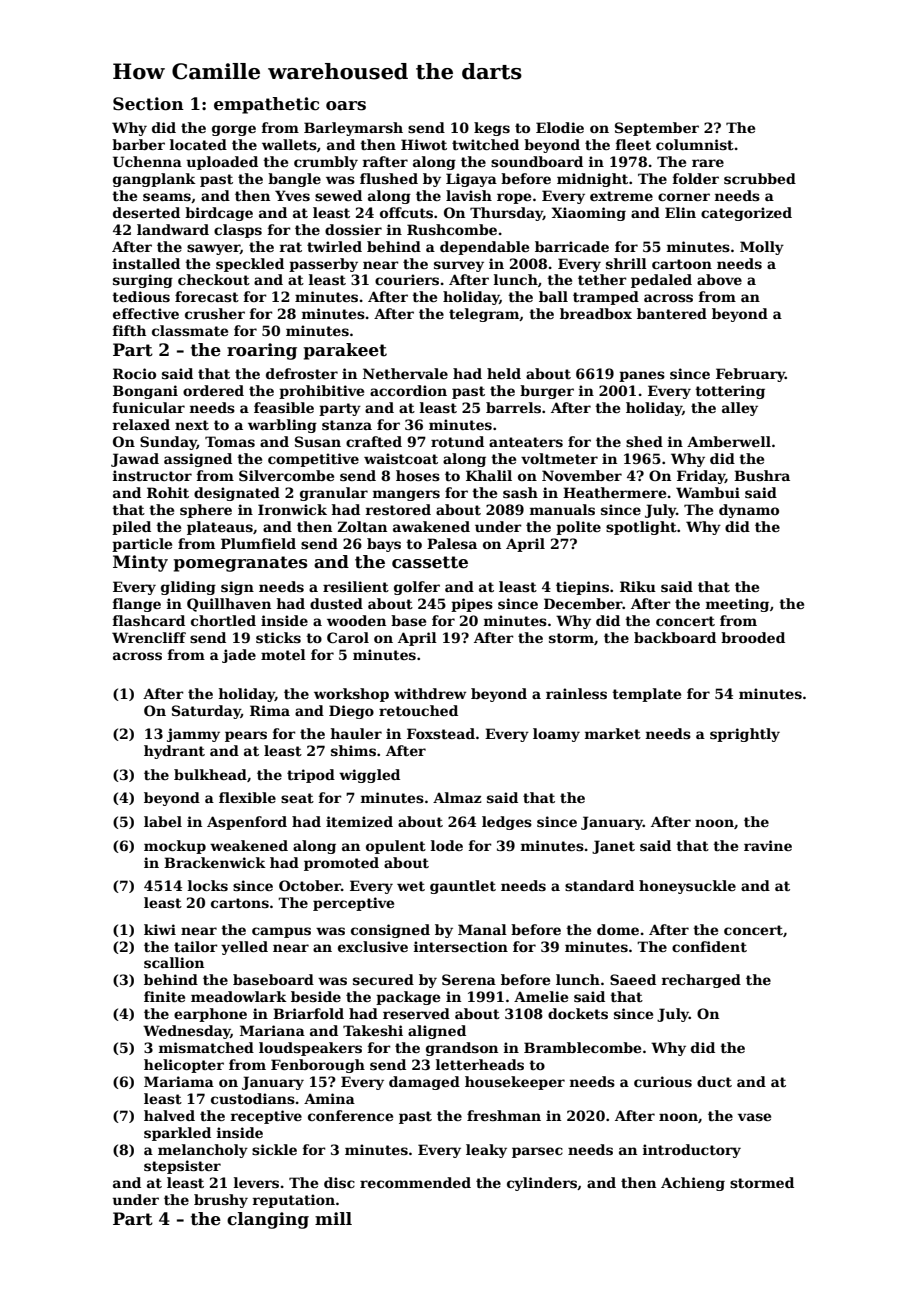 Image resolution: width=924 pixels, height=1308 pixels. Describe the element at coordinates (268, 1220) in the document. I see `clanging` at that location.
